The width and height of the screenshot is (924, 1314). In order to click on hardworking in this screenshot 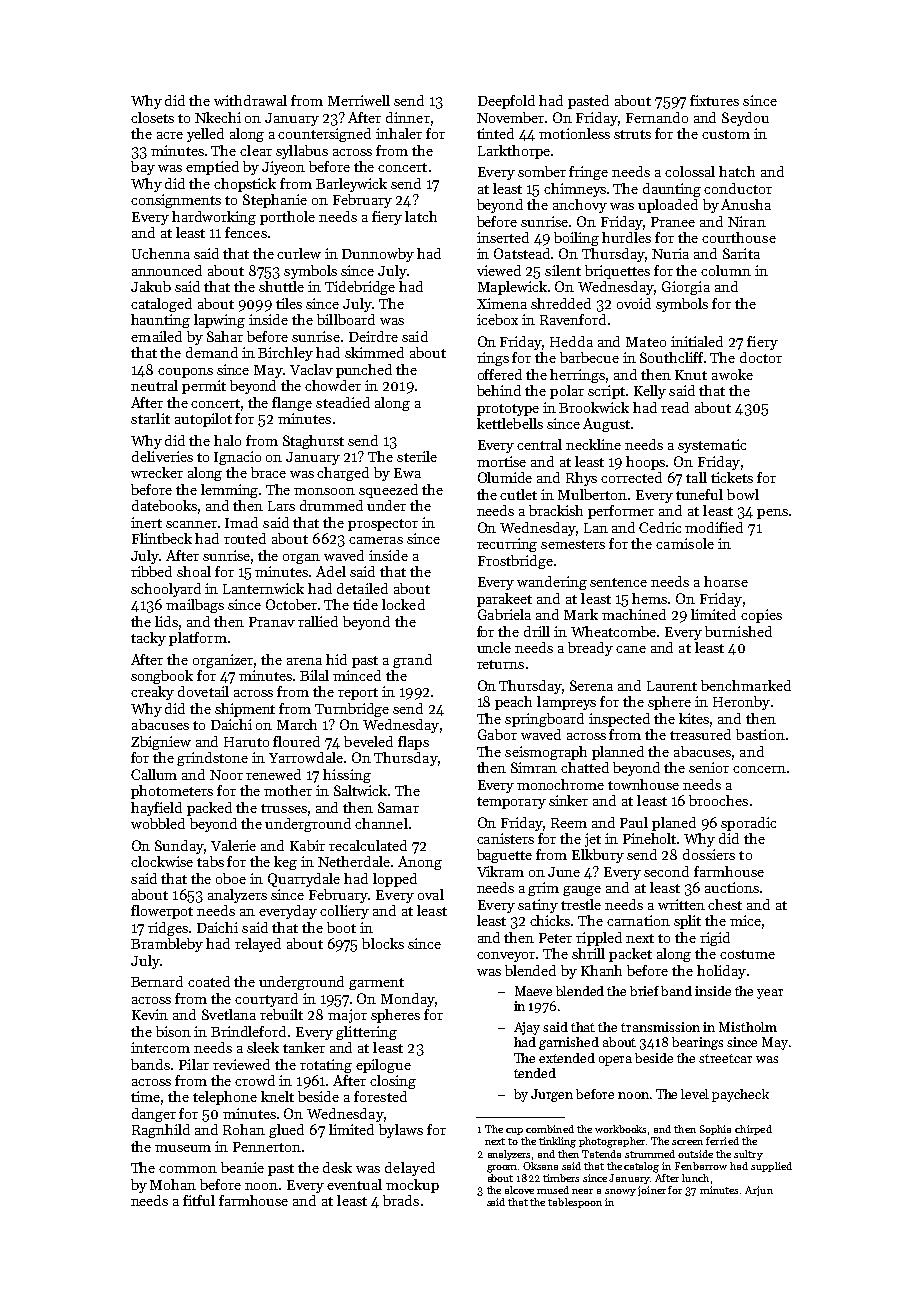, I will do `click(214, 218)`.
